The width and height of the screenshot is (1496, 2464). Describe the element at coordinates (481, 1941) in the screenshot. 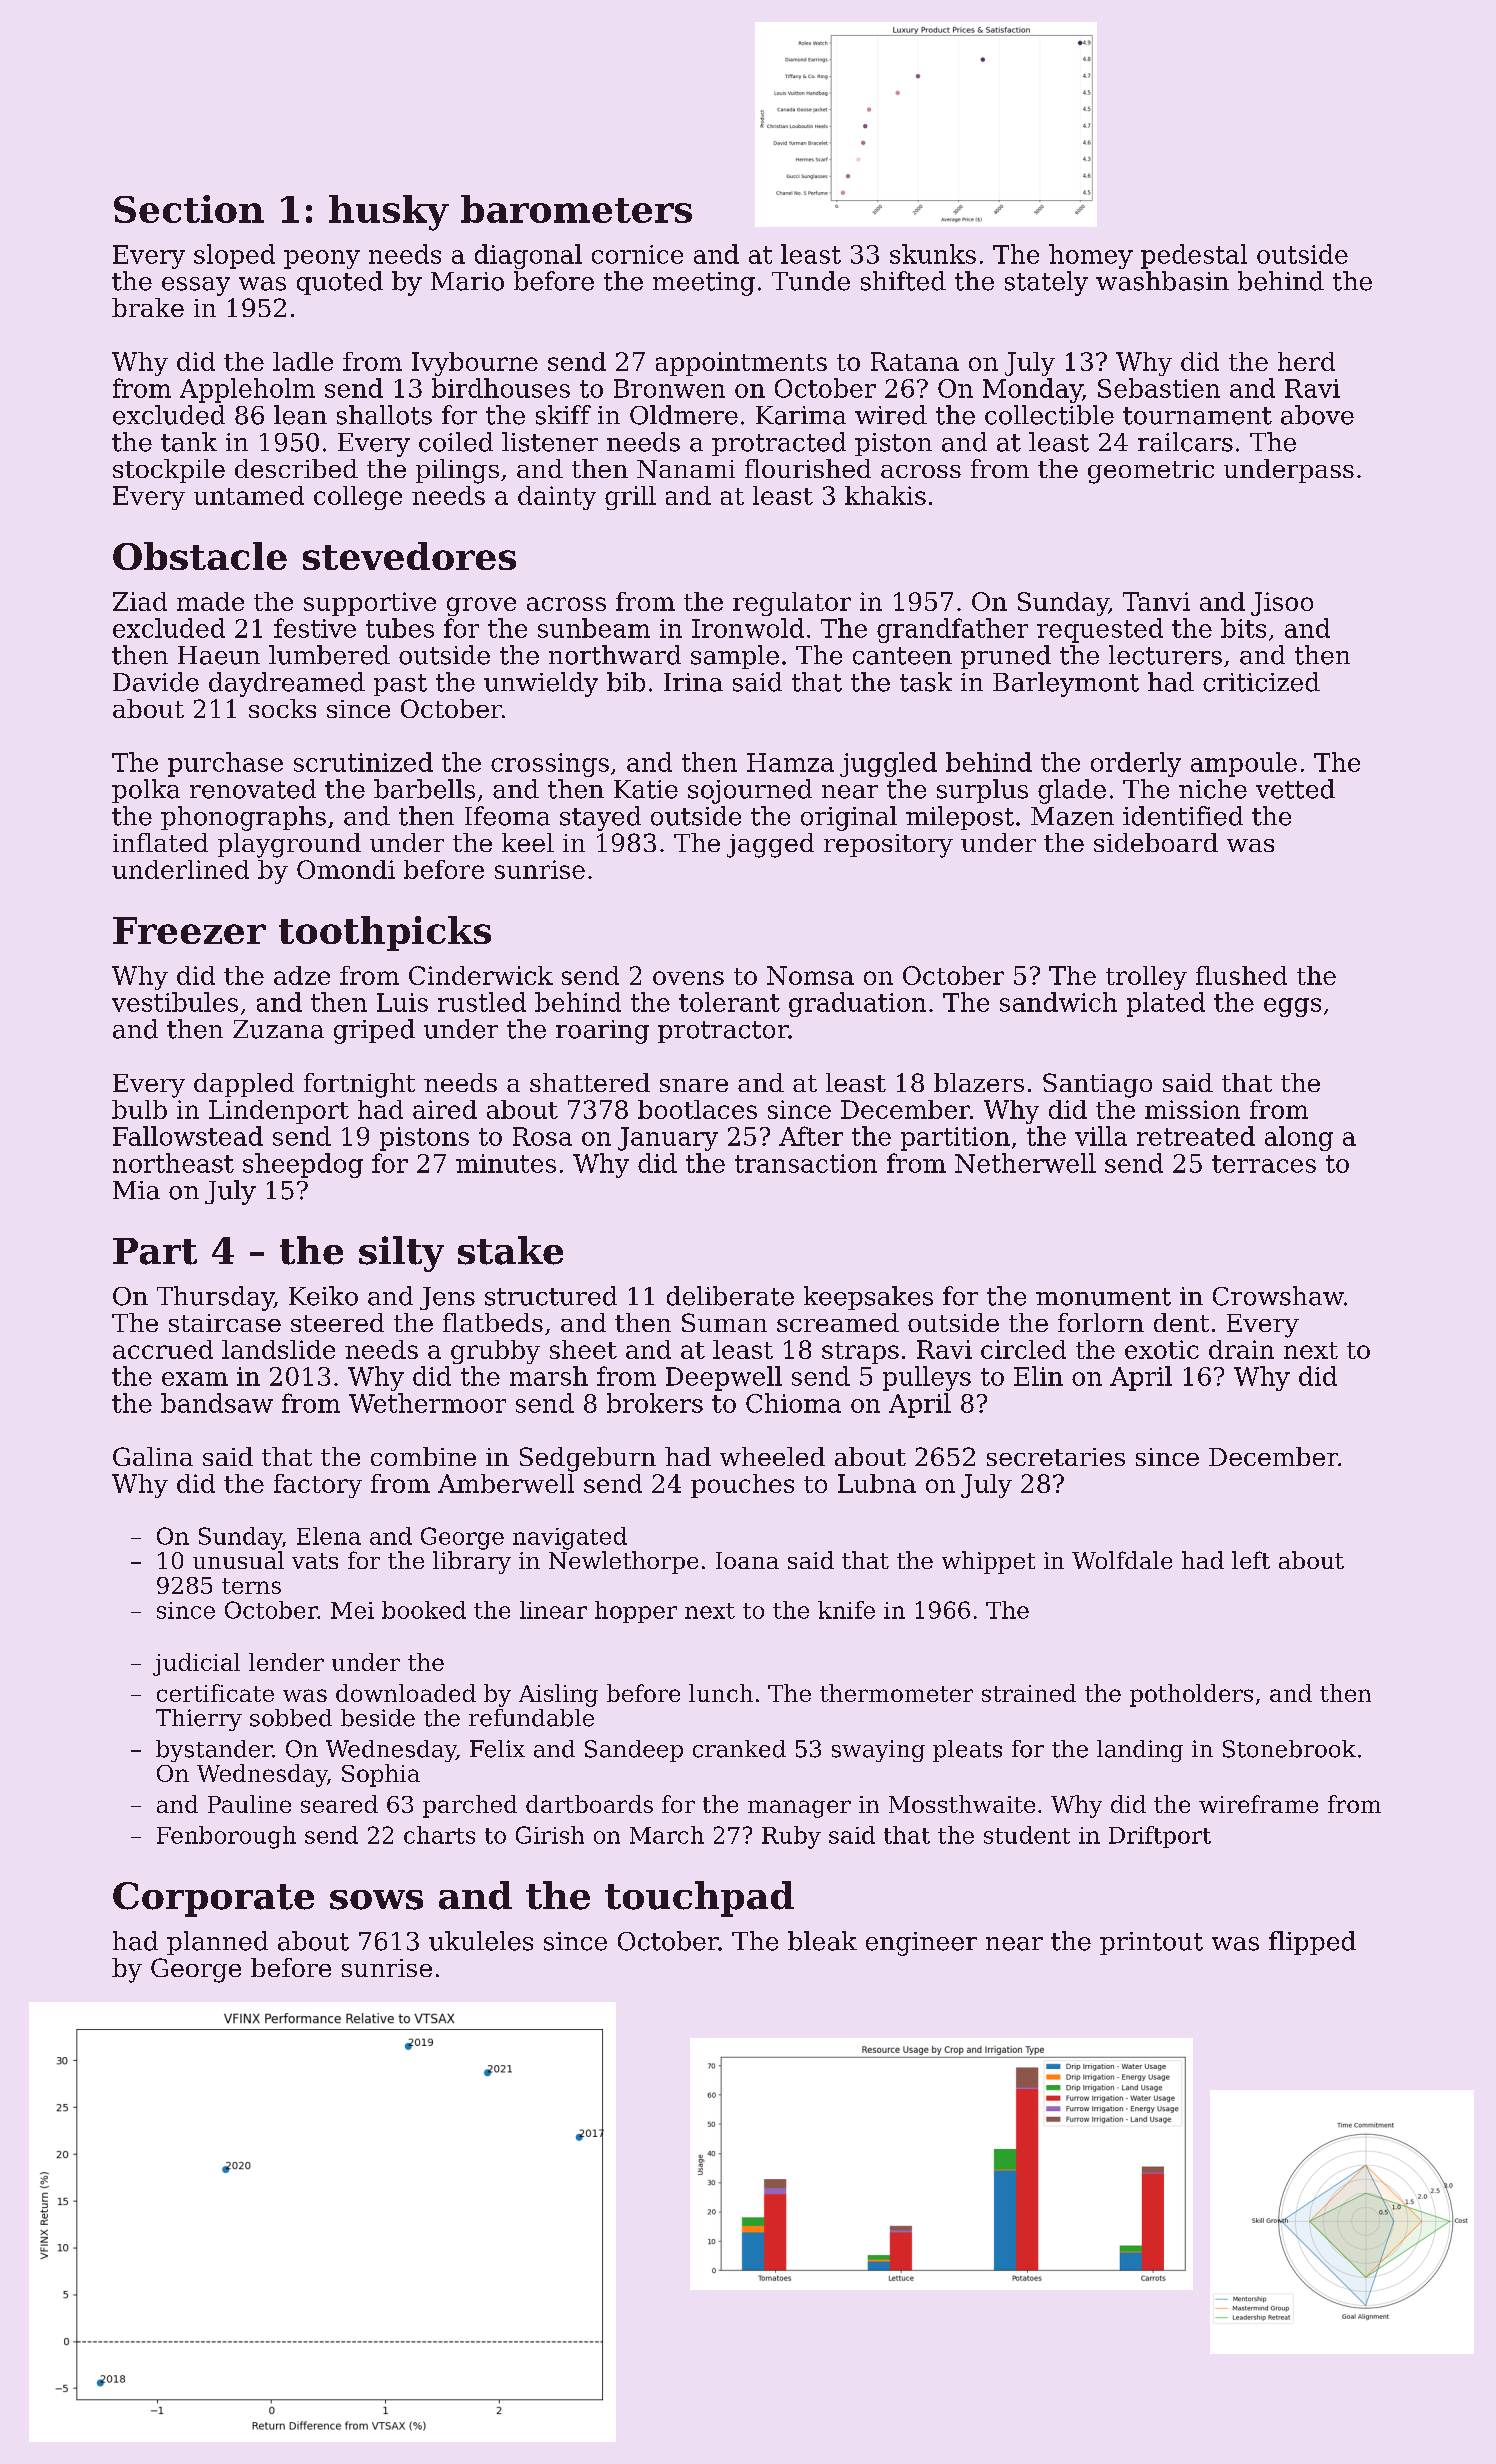

I see `ukuleles` at that location.
